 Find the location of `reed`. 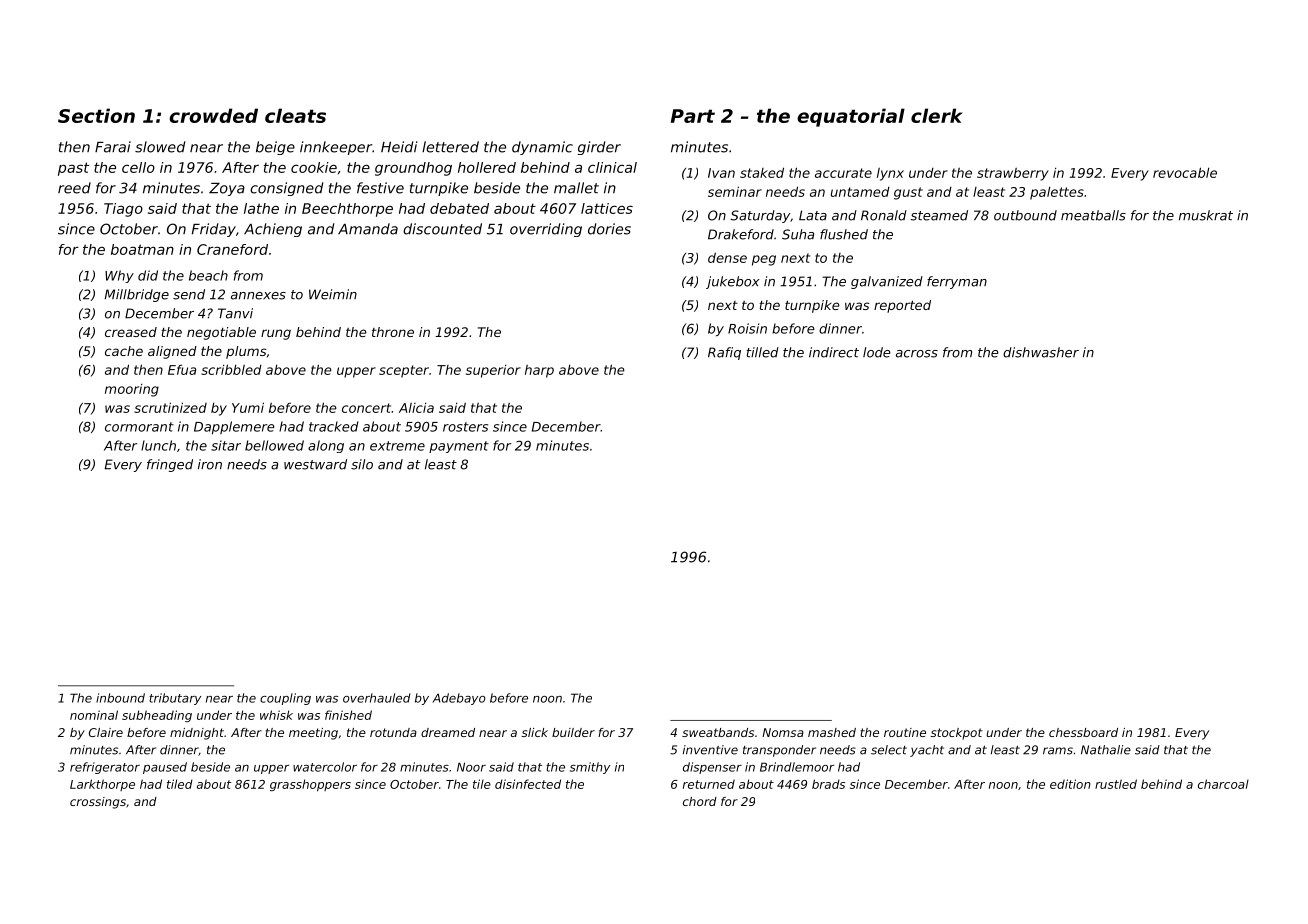

reed is located at coordinates (74, 188).
